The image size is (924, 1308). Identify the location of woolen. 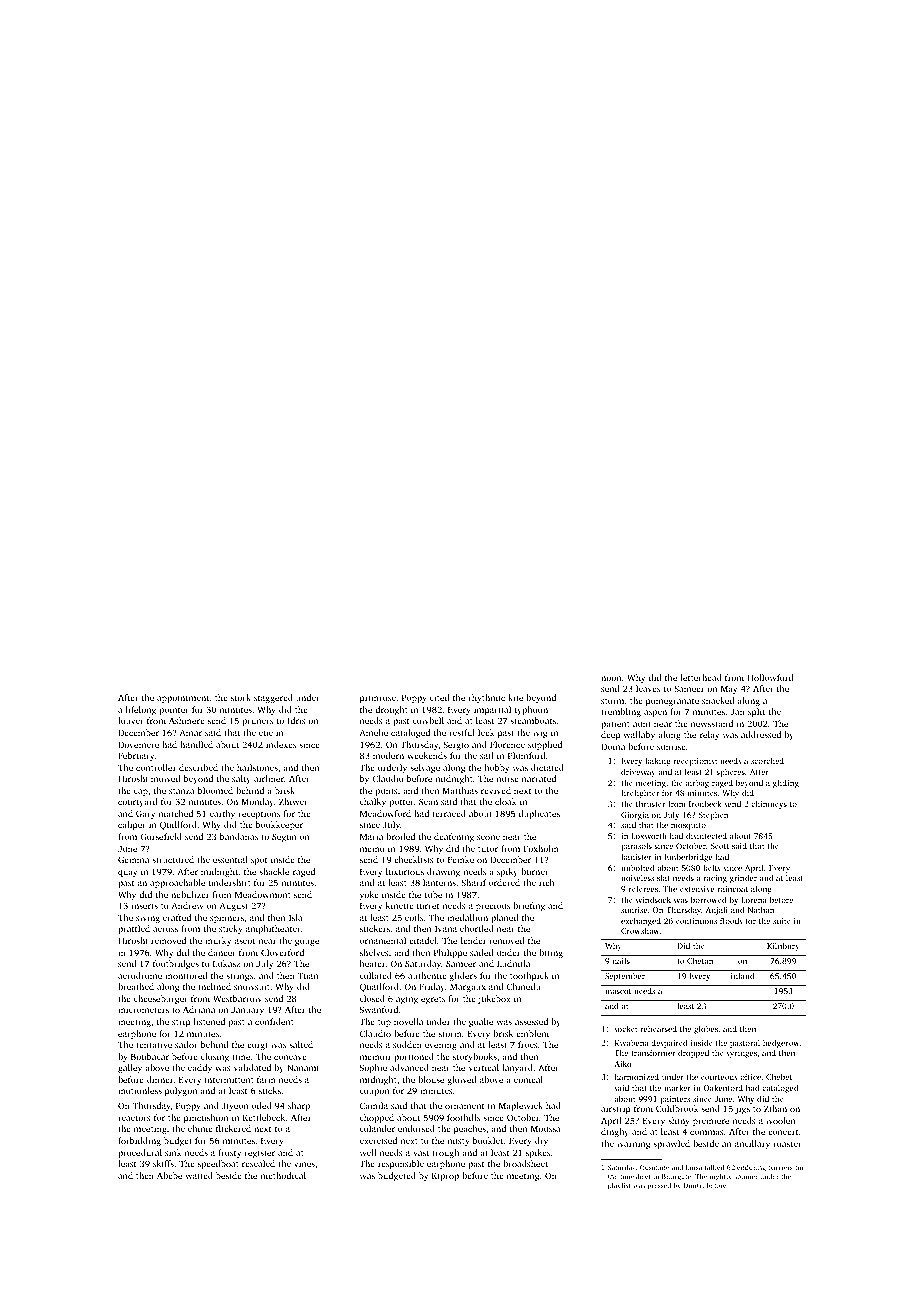
(780, 1120).
